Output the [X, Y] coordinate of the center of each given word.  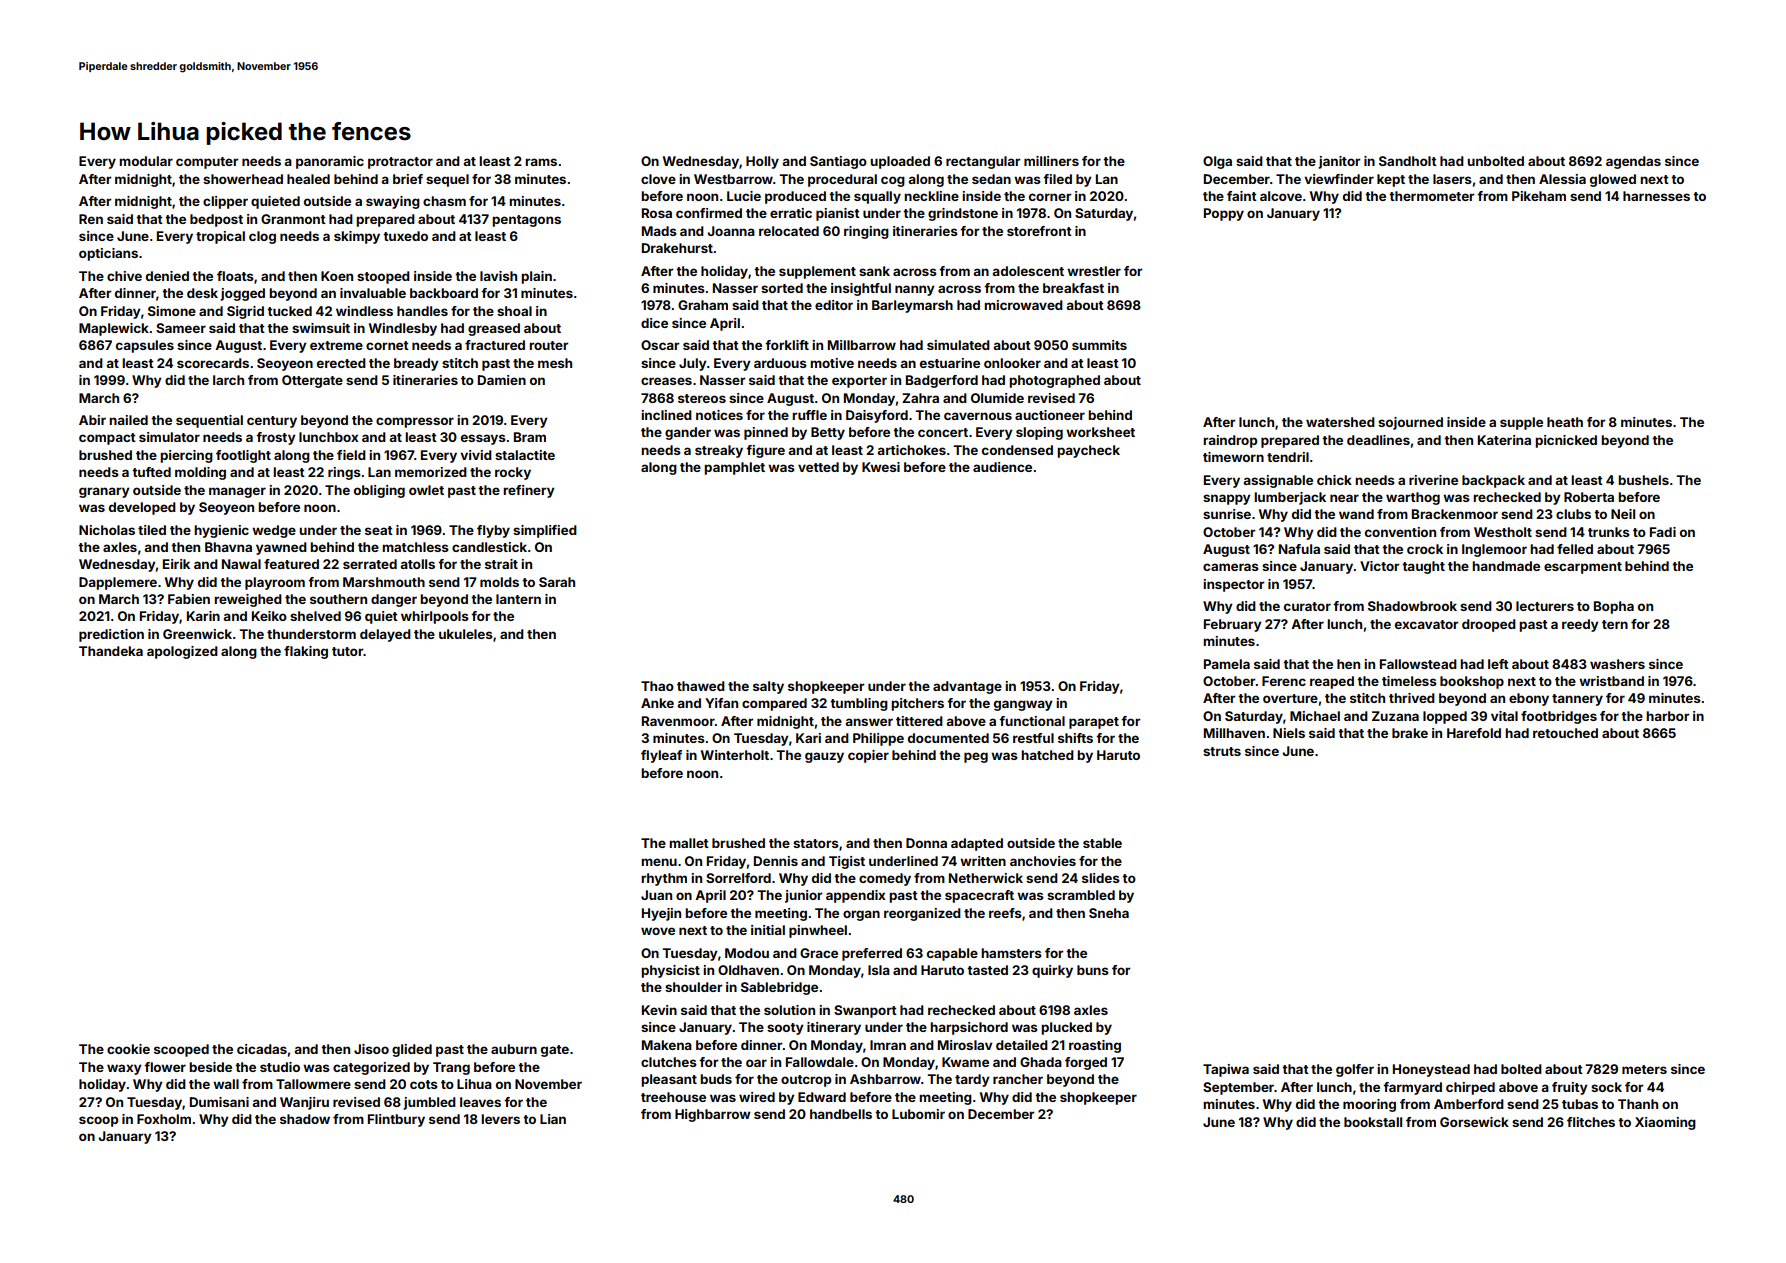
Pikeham [1539, 196]
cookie [128, 1049]
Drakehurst [677, 248]
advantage [967, 687]
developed [142, 508]
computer [207, 163]
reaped [1332, 682]
